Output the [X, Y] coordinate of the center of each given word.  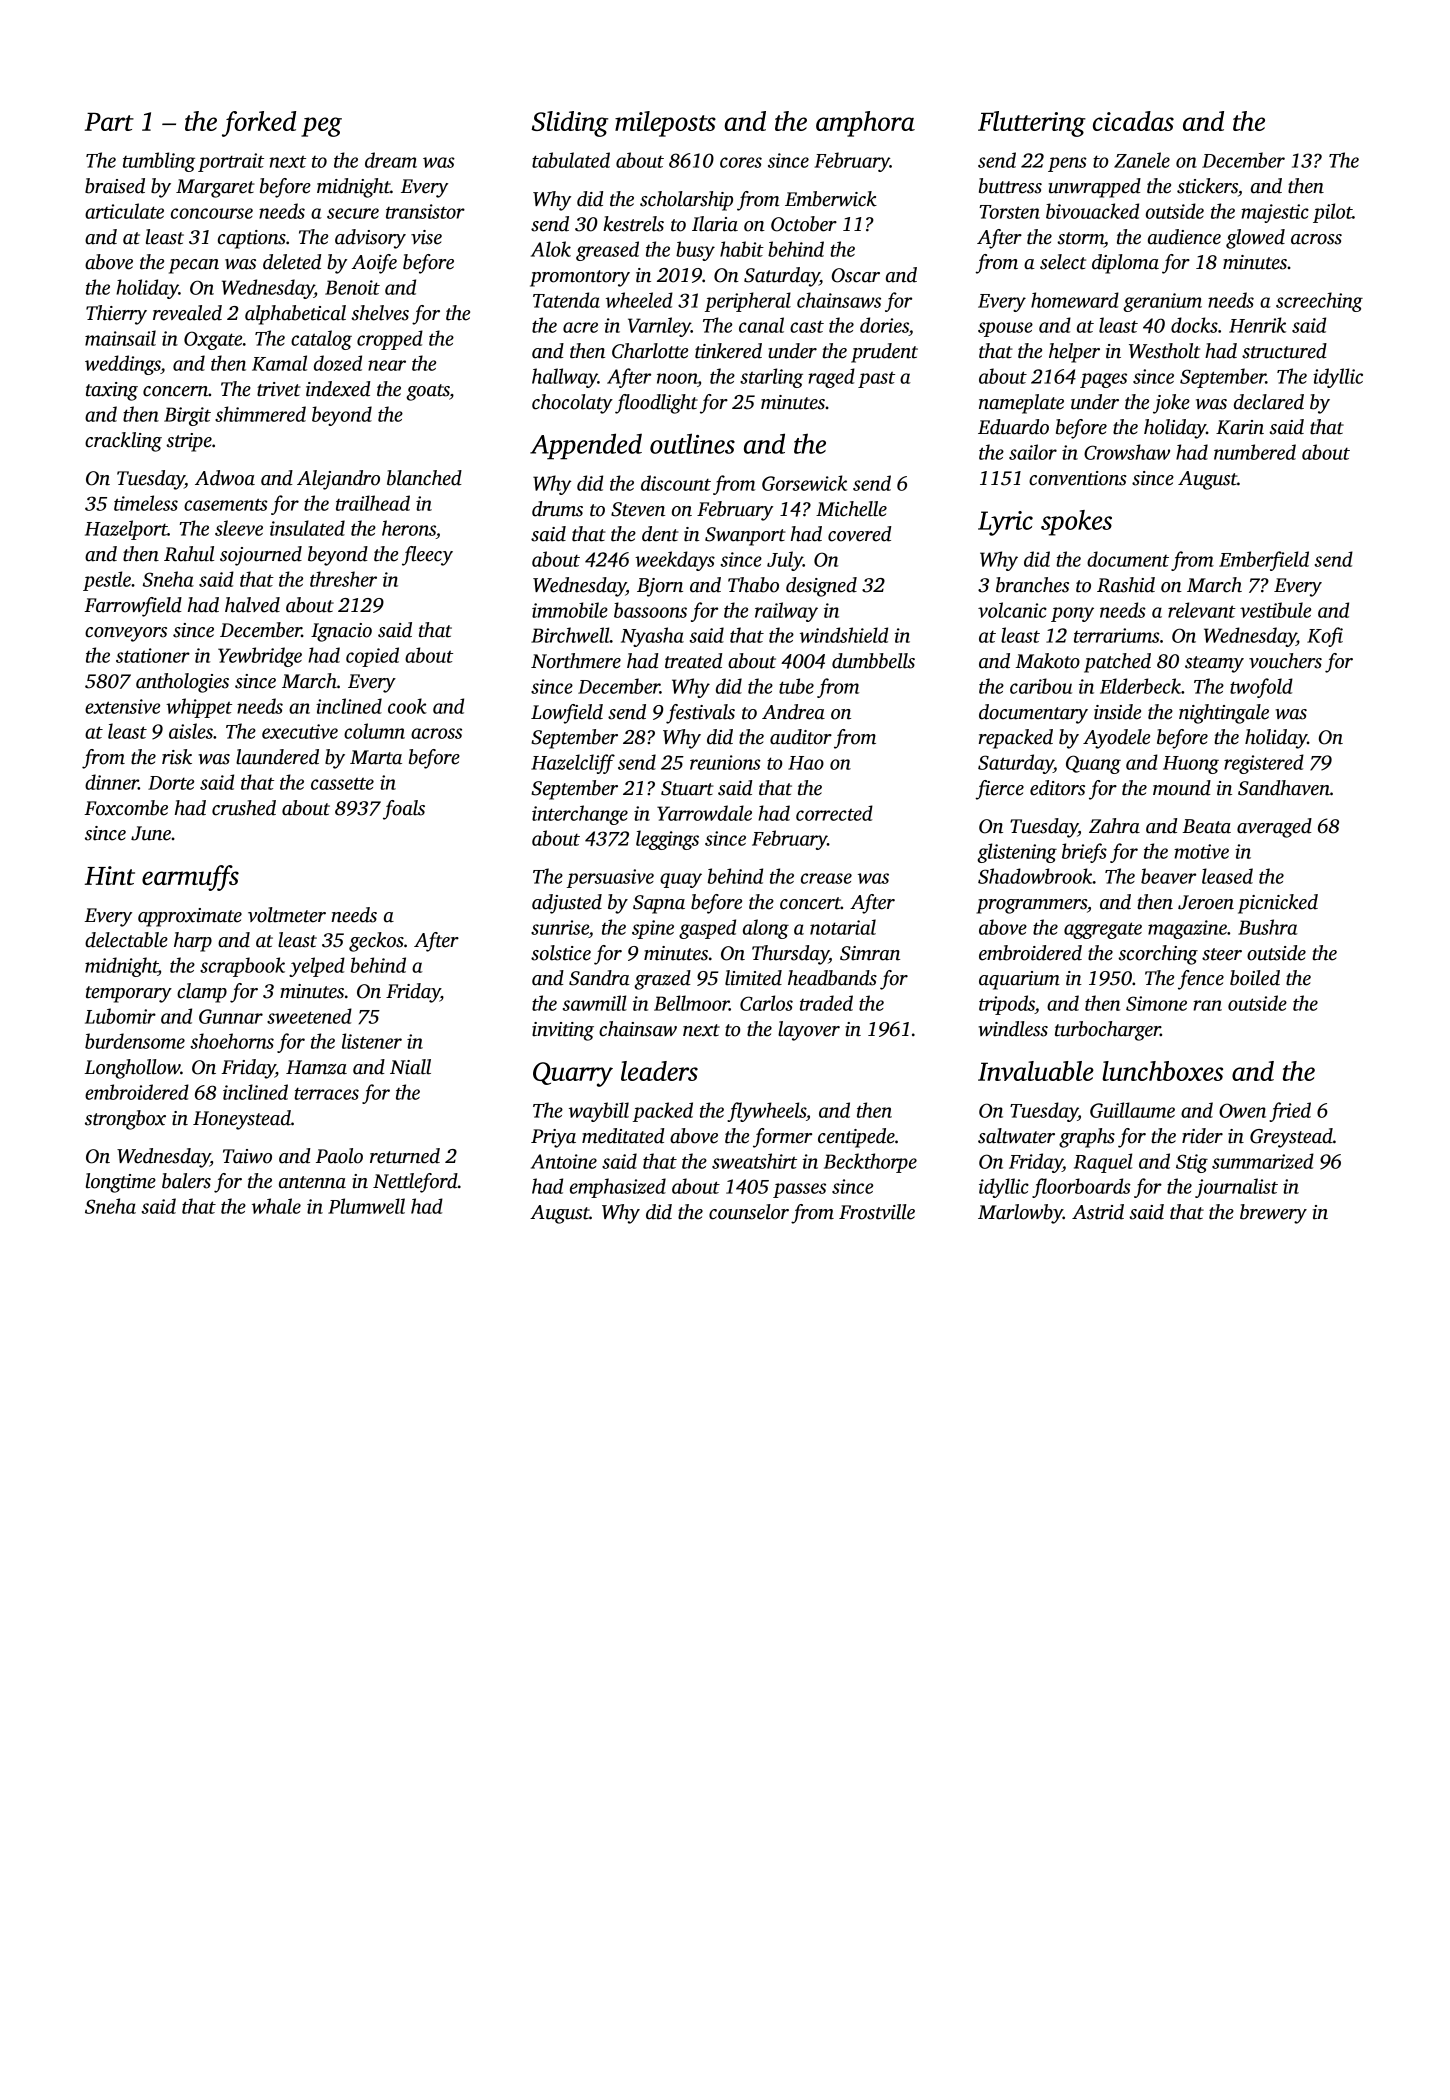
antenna [312, 1182]
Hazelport [126, 530]
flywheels [766, 1112]
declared [1269, 402]
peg [321, 127]
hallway [565, 378]
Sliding [570, 124]
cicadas [1133, 121]
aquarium [1019, 980]
